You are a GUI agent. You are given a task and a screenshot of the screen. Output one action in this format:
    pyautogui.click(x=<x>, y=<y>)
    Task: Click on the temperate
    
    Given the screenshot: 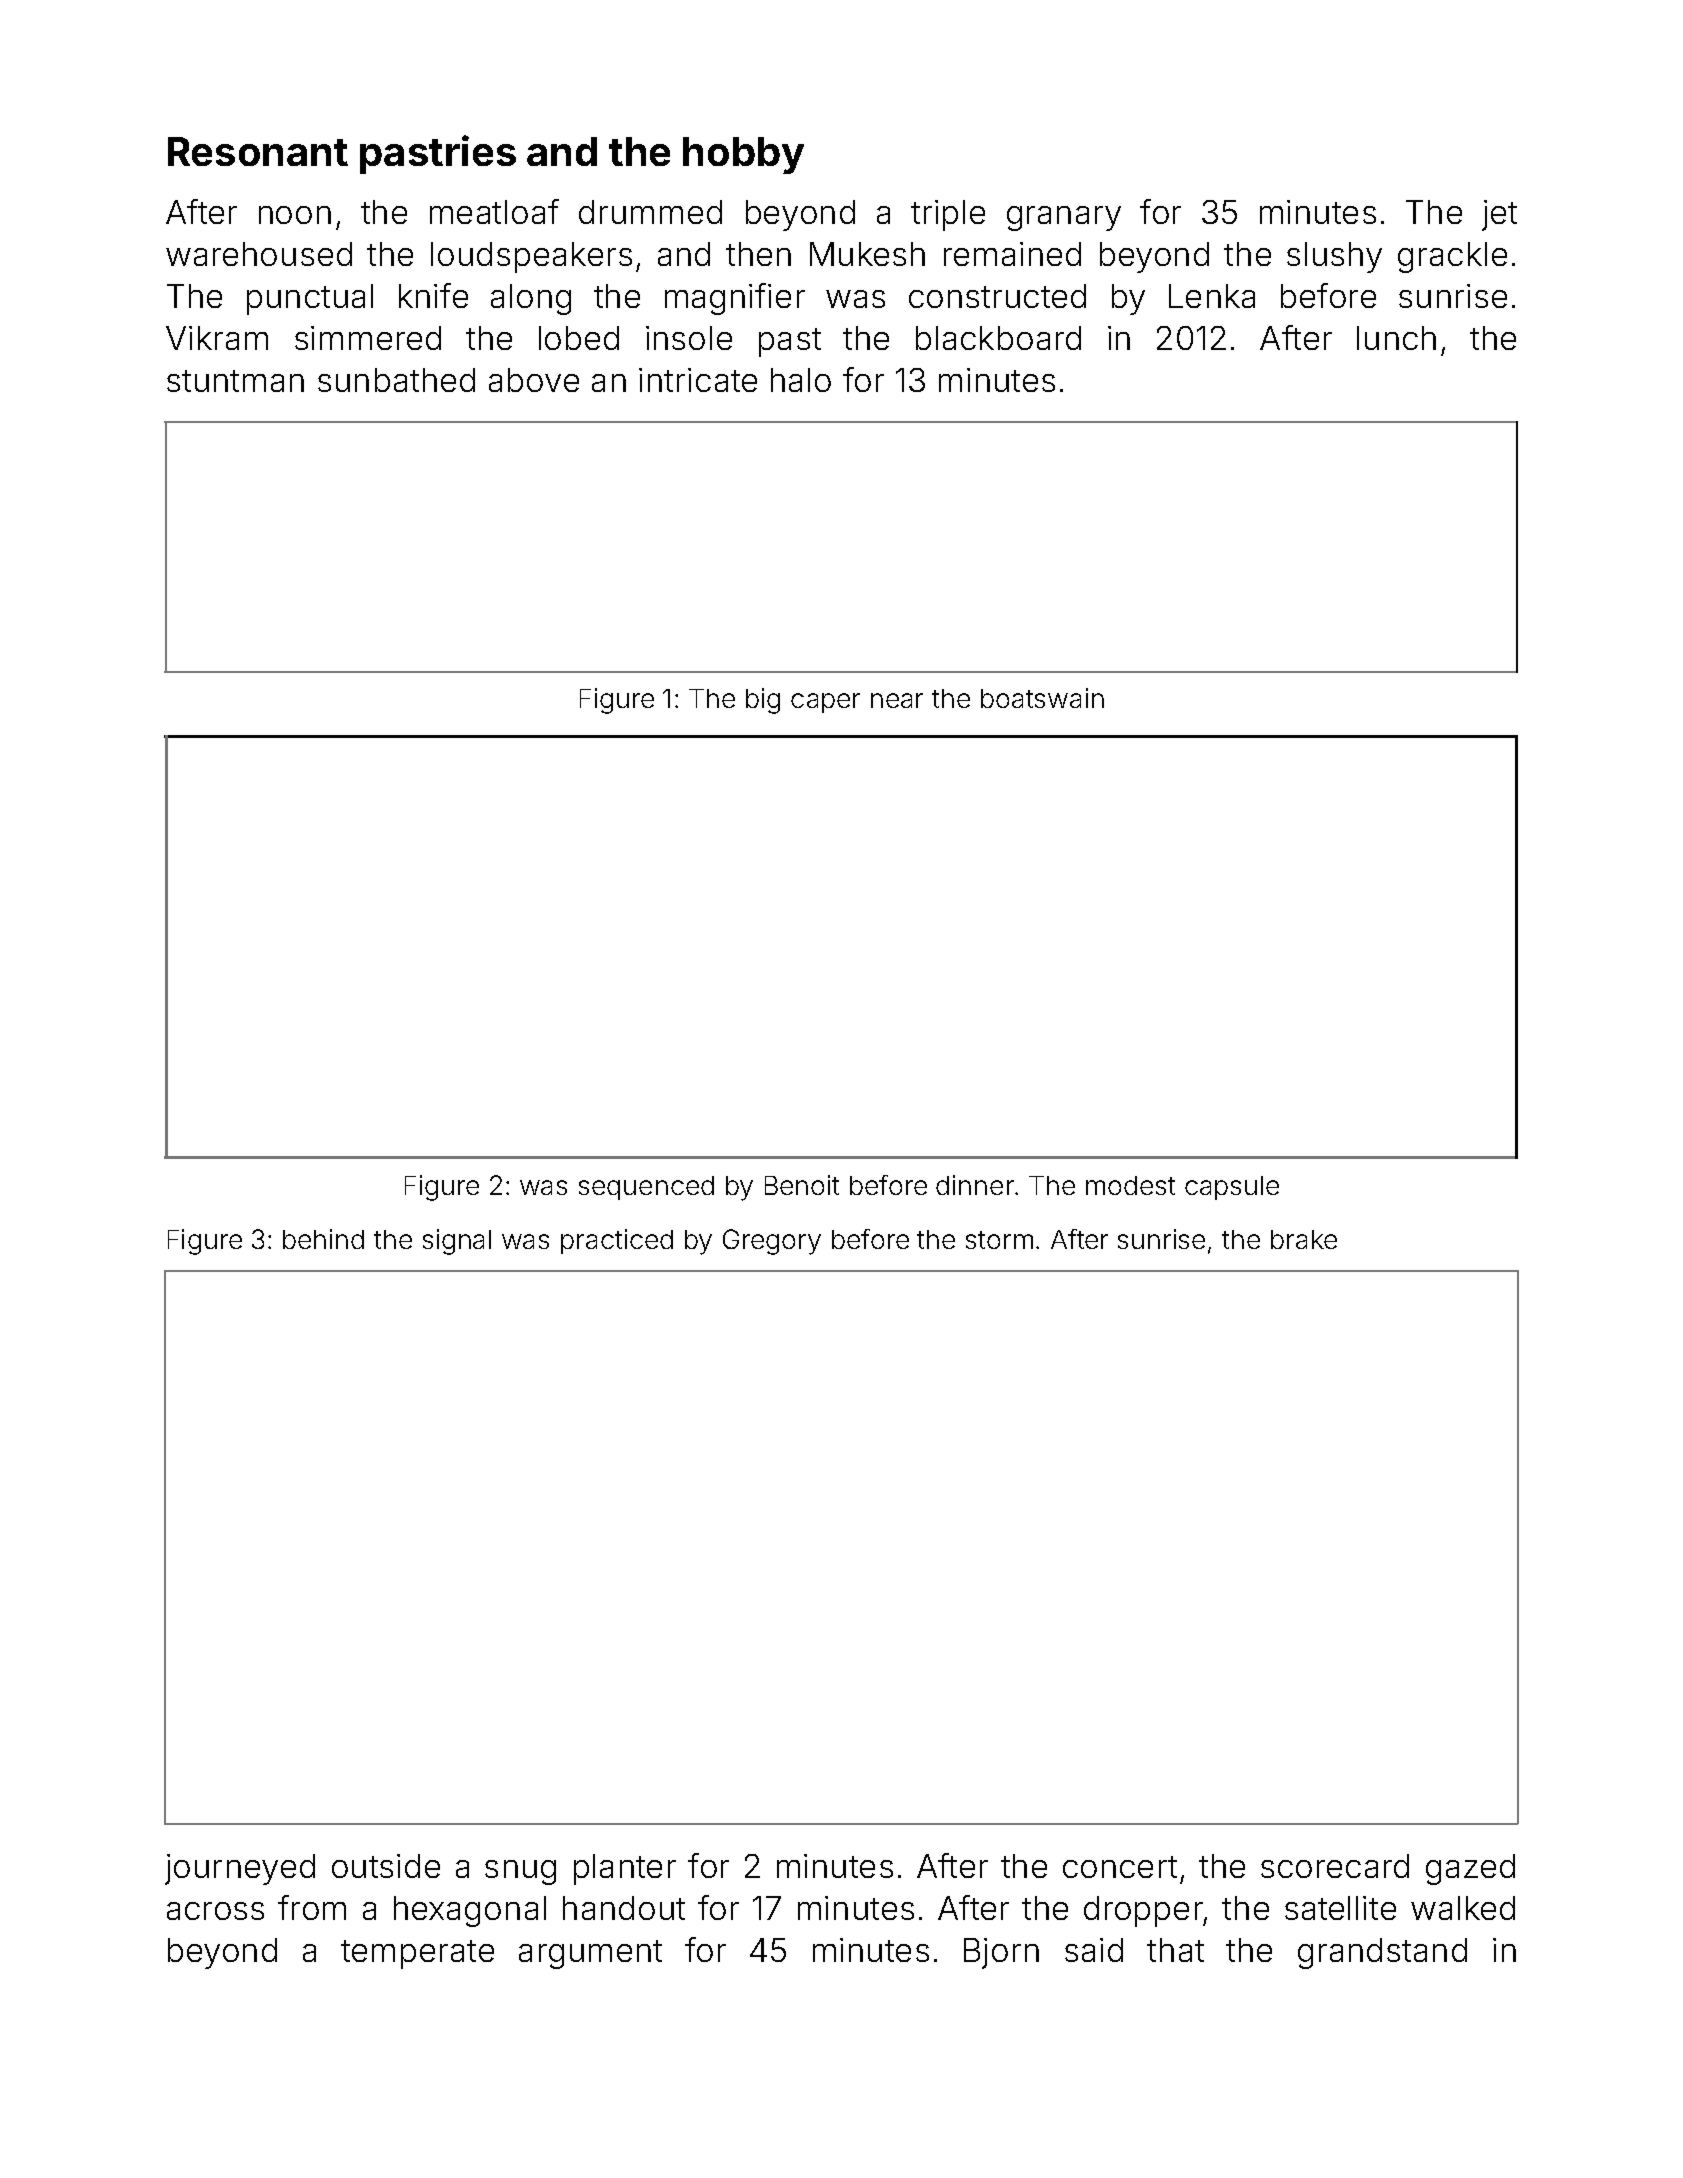 What is the action you would take?
    pyautogui.click(x=417, y=1954)
